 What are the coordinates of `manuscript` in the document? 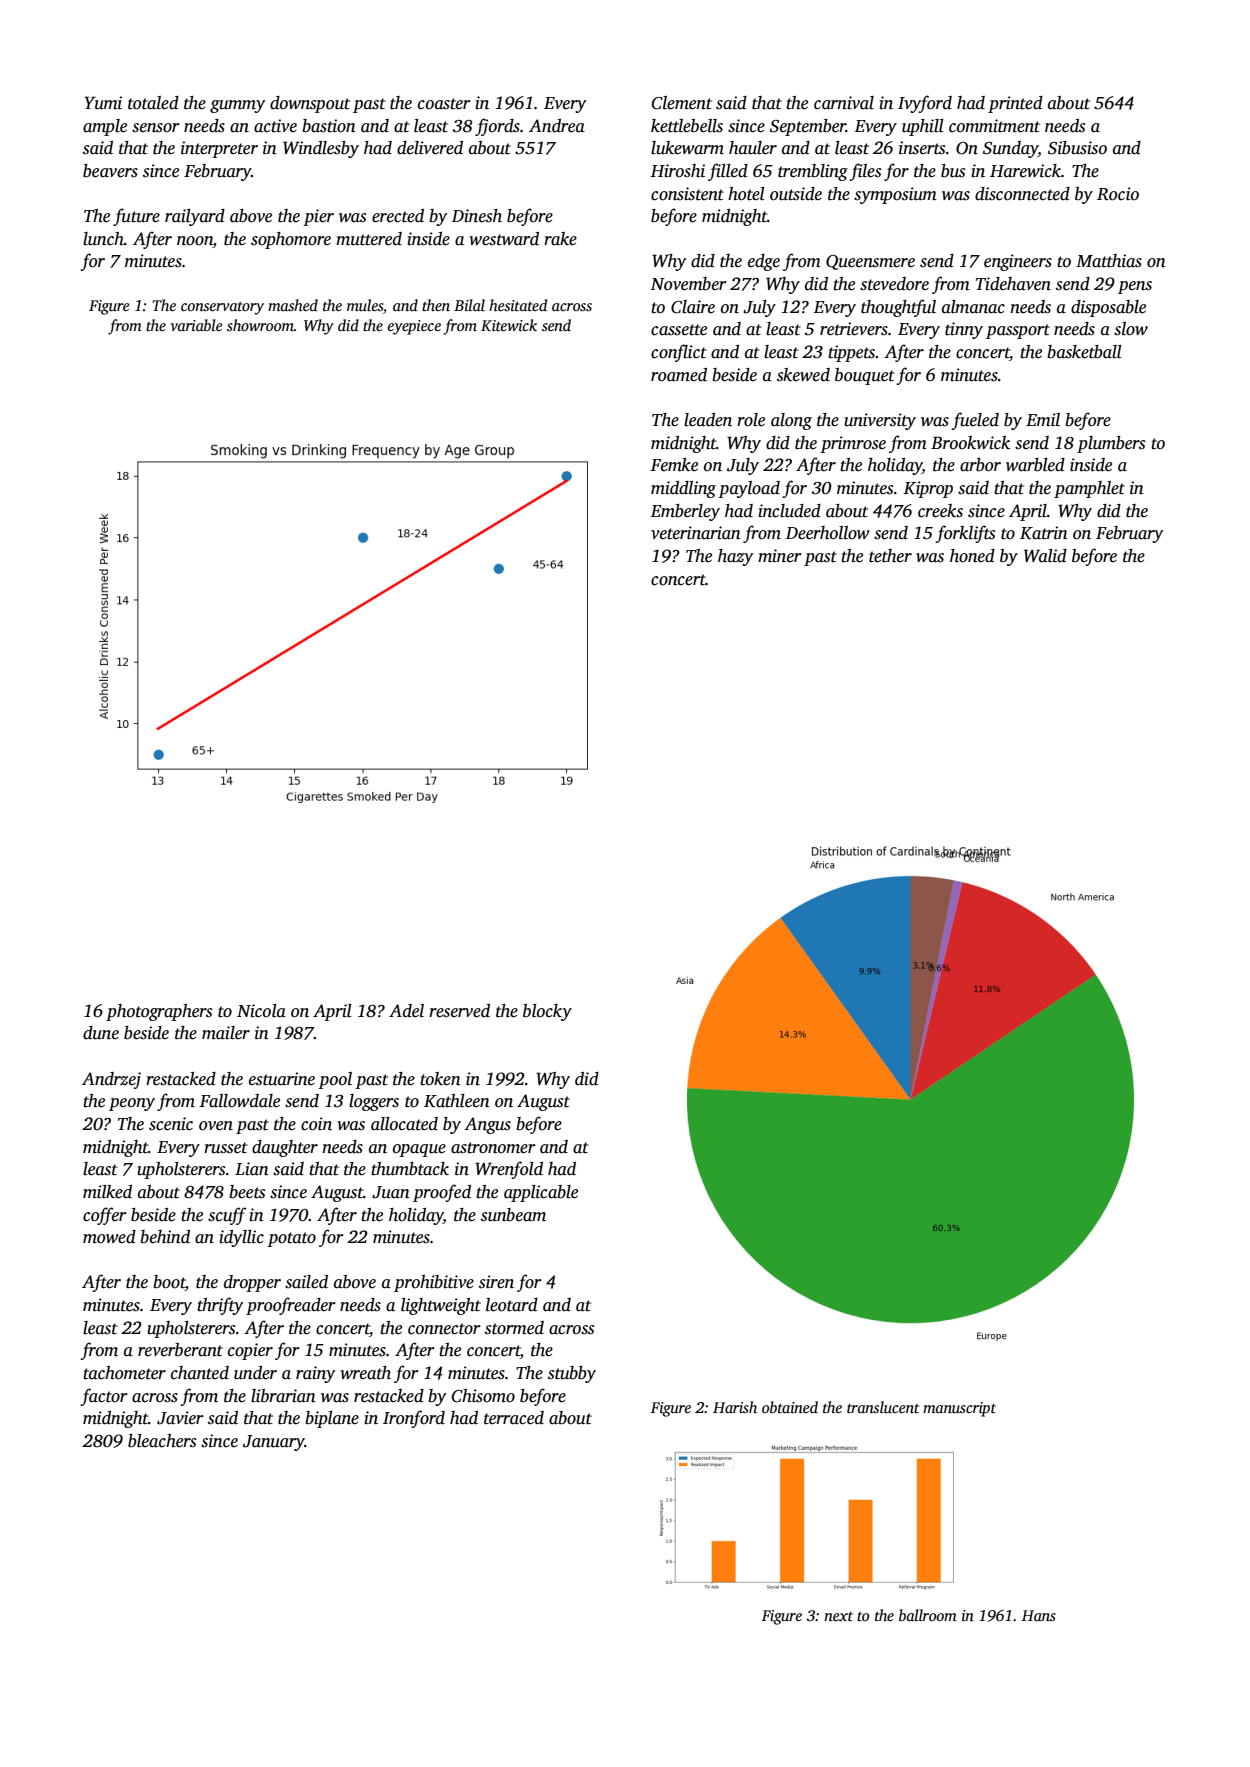 It's located at (959, 1409).
